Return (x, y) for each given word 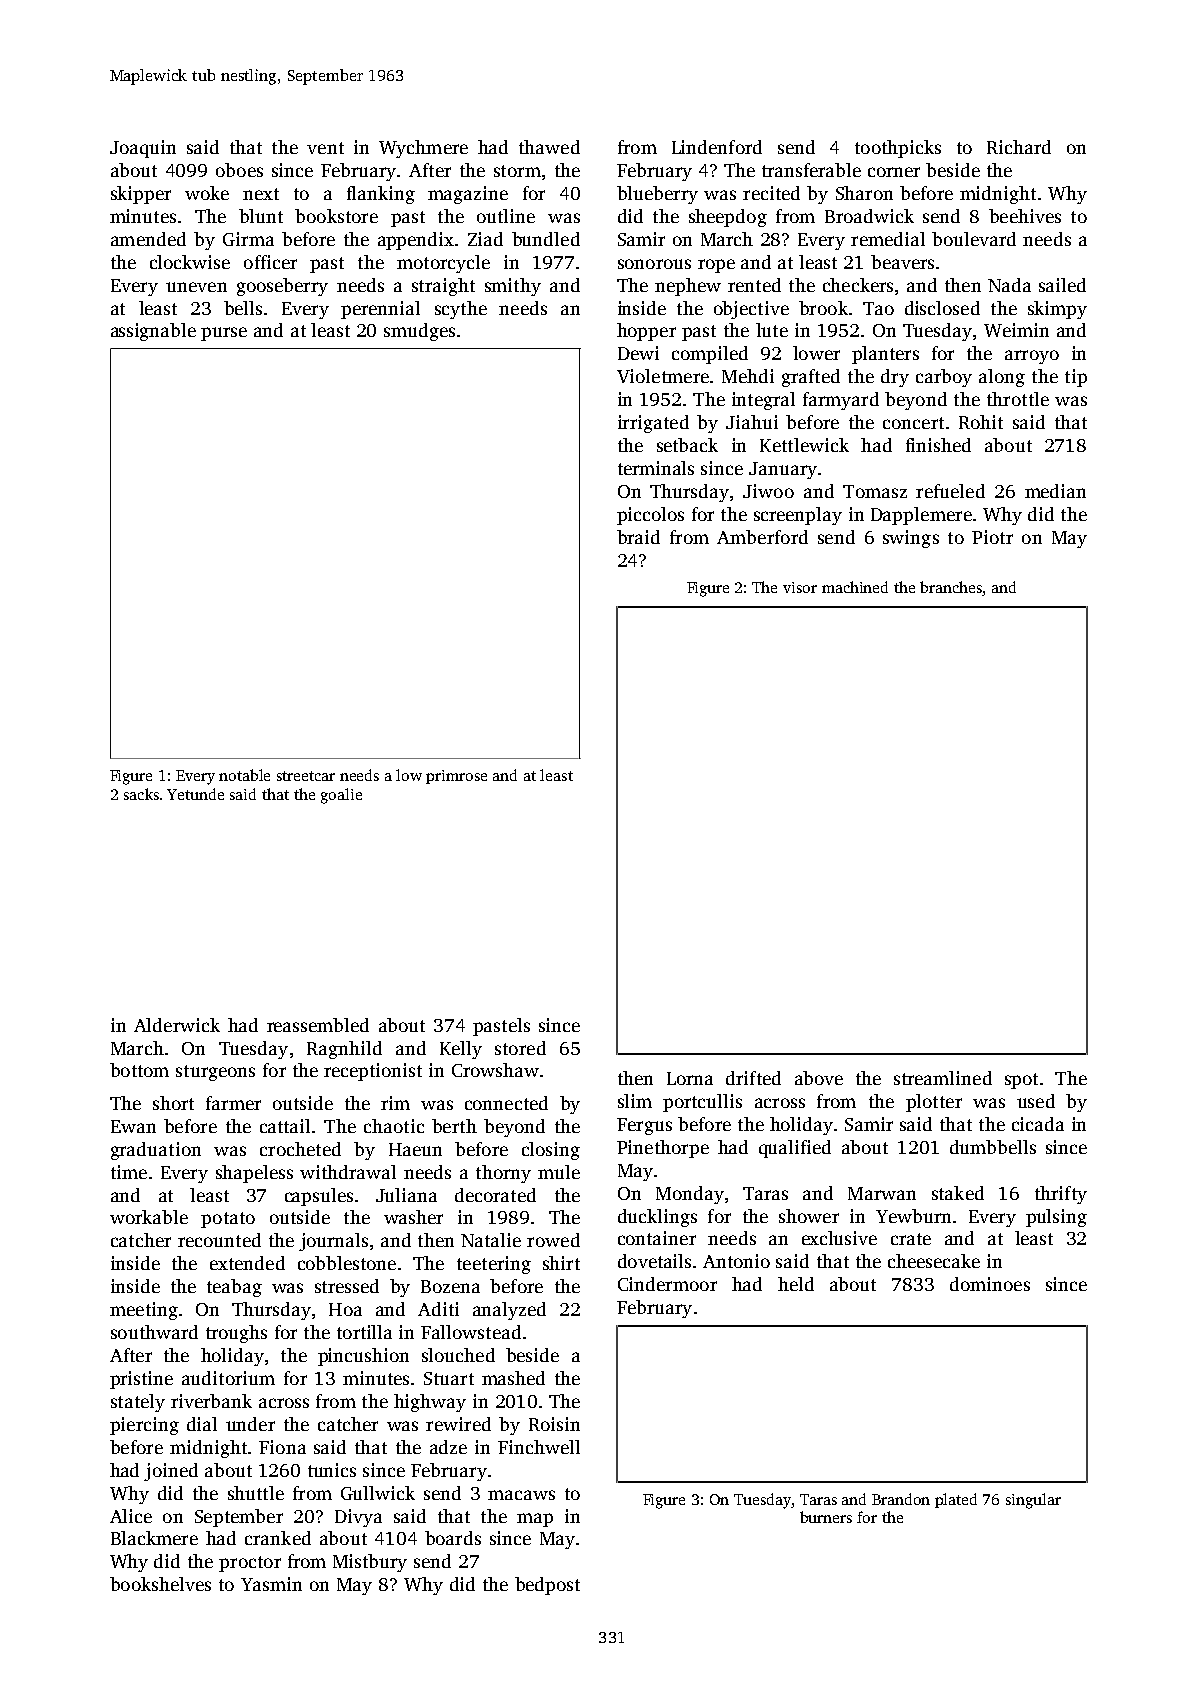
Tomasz (875, 491)
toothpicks (898, 149)
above (819, 1078)
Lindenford (717, 147)
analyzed (509, 1311)
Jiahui (752, 422)
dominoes (990, 1284)
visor (800, 587)
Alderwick (177, 1025)
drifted (753, 1078)
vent (325, 148)
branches (951, 588)
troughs (236, 1334)
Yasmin (271, 1584)
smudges (419, 332)
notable (244, 775)
